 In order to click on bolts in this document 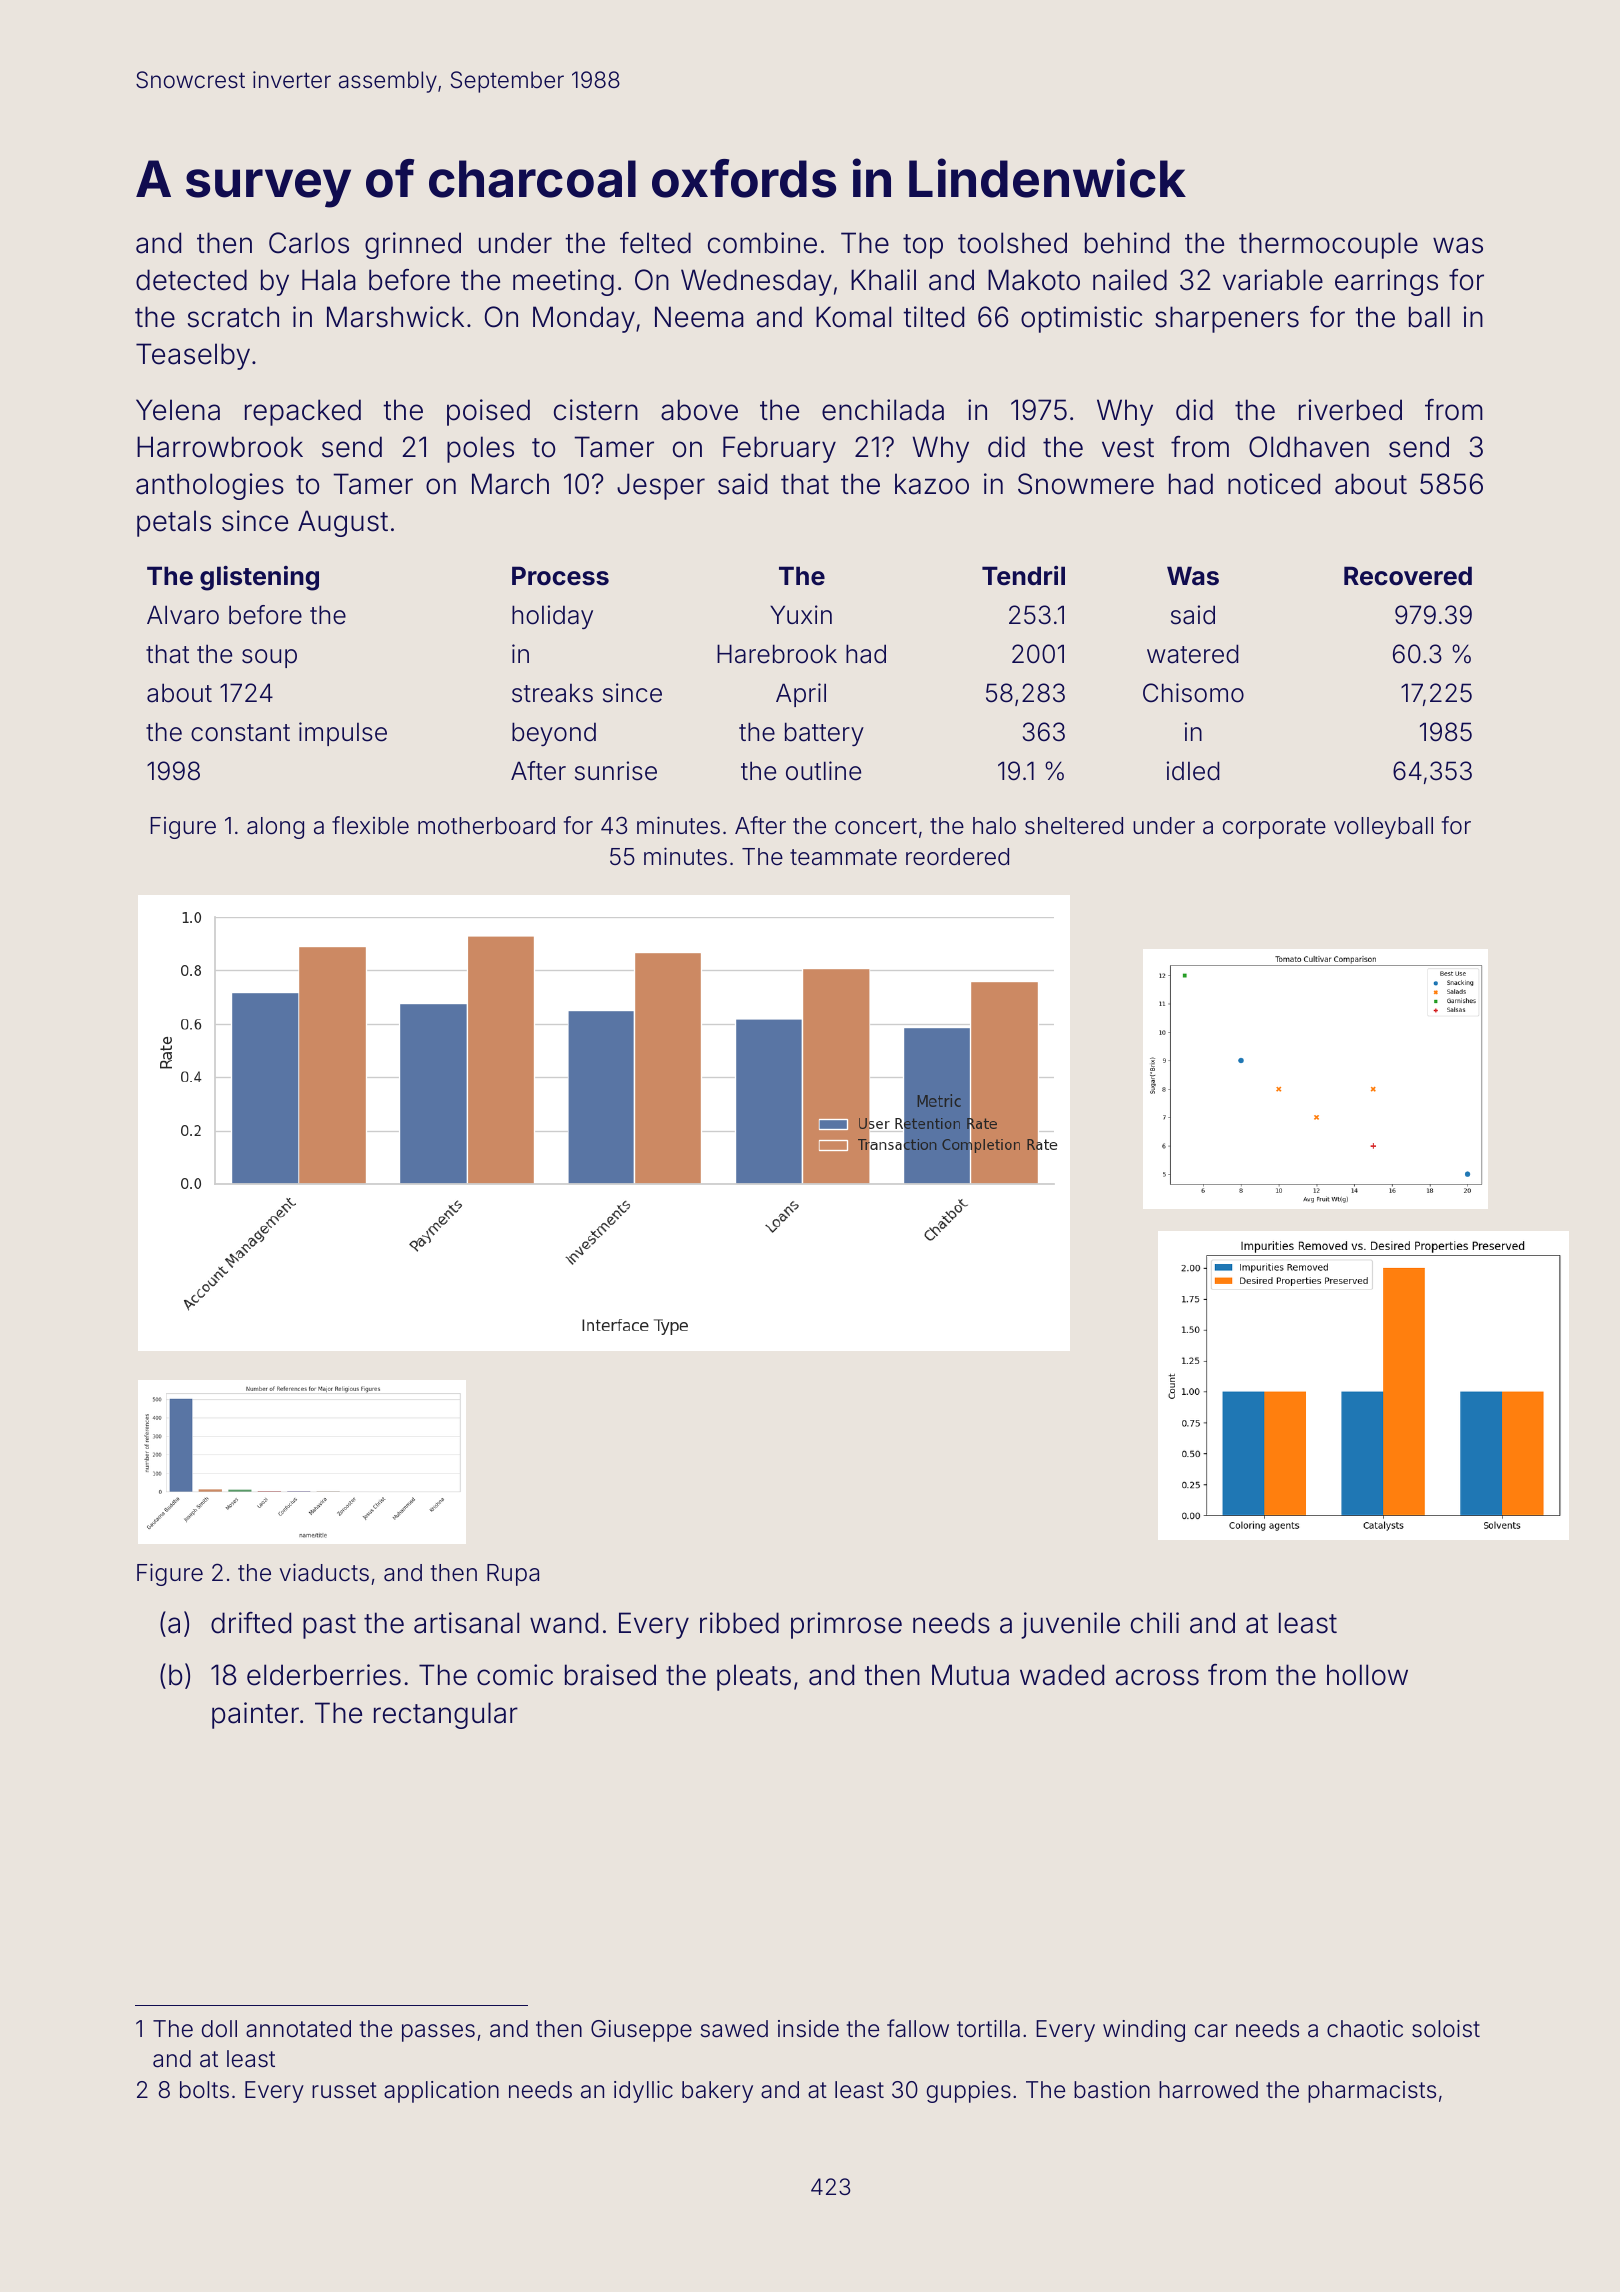, I will do `click(204, 2090)`.
